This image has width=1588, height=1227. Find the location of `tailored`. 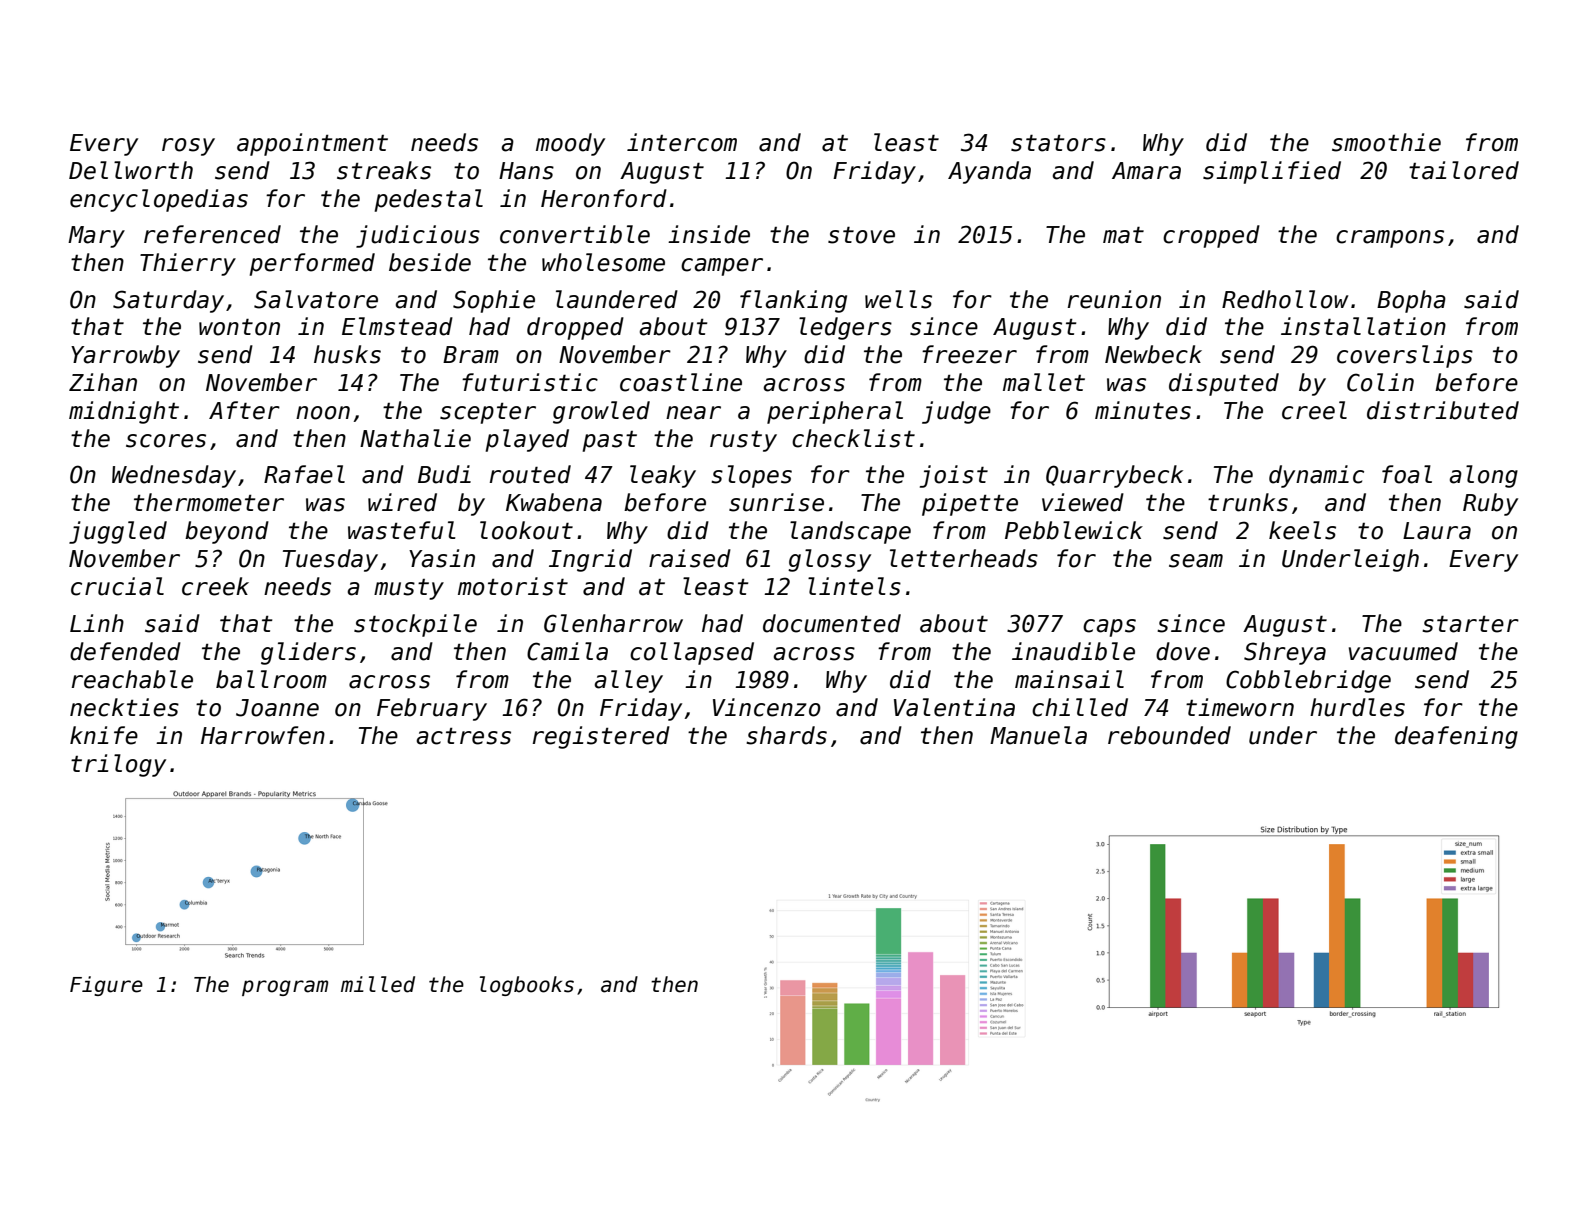

tailored is located at coordinates (1464, 170).
